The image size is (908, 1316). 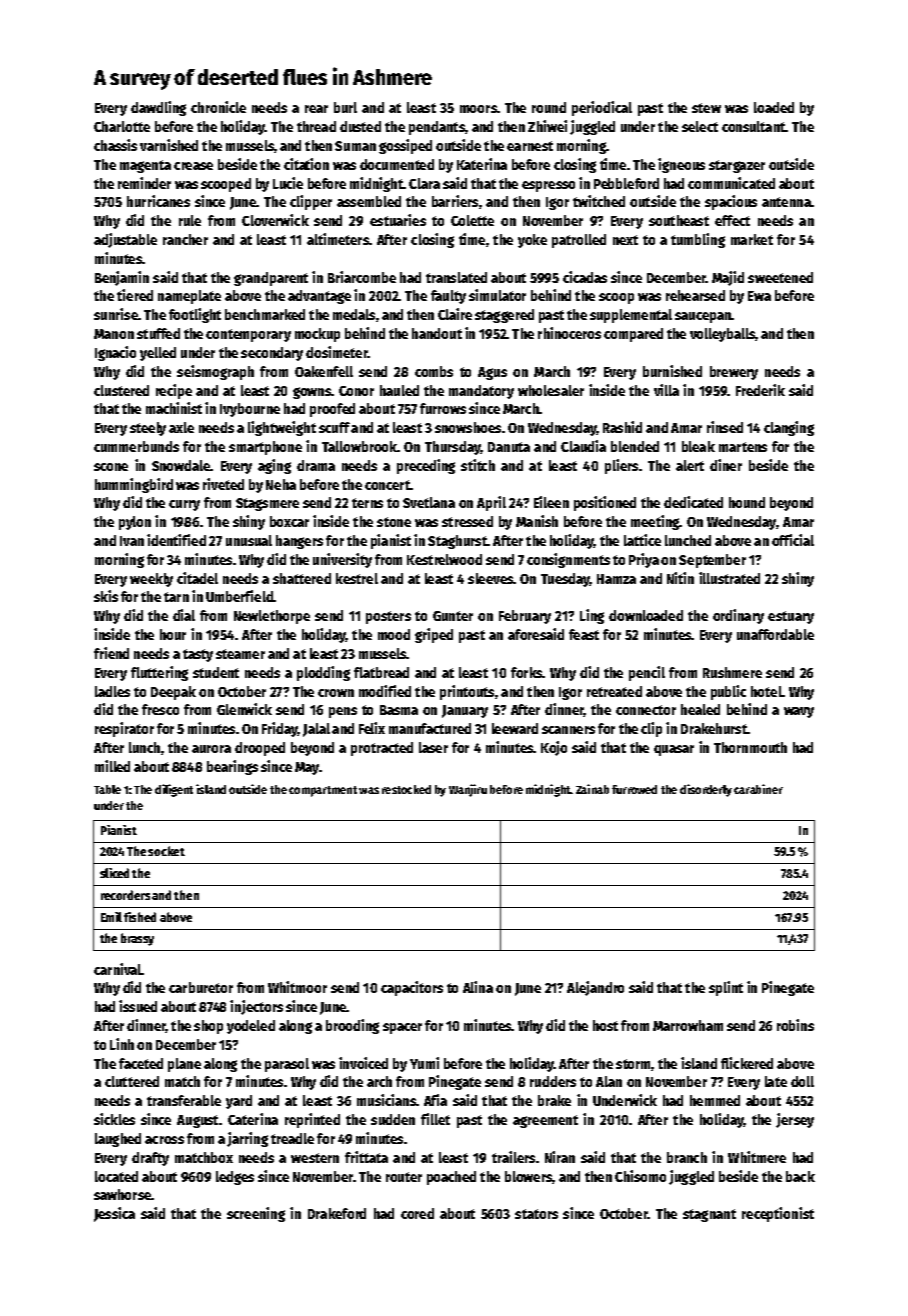 What do you see at coordinates (256, 1214) in the screenshot?
I see `screening` at bounding box center [256, 1214].
